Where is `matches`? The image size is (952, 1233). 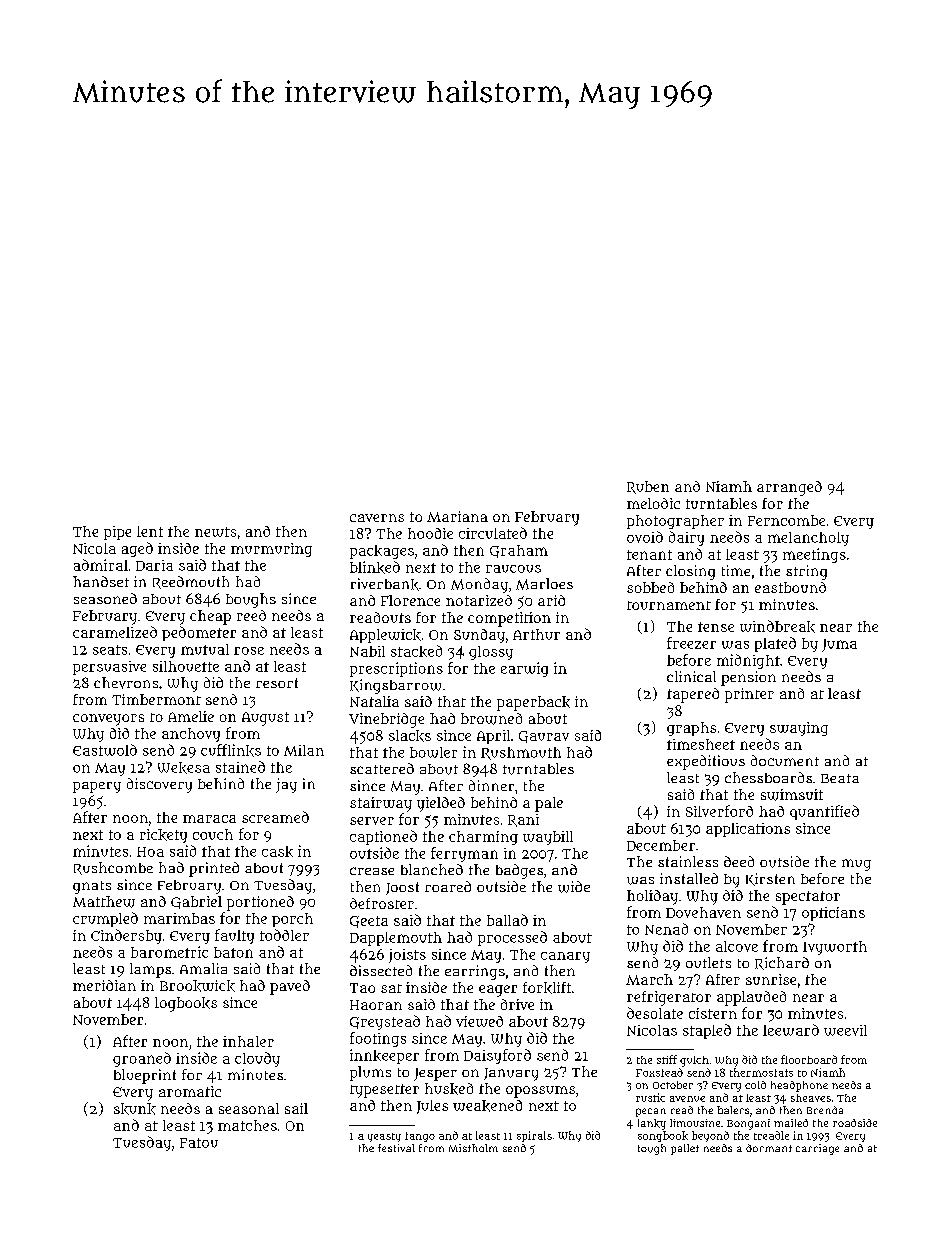 matches is located at coordinates (247, 1125).
